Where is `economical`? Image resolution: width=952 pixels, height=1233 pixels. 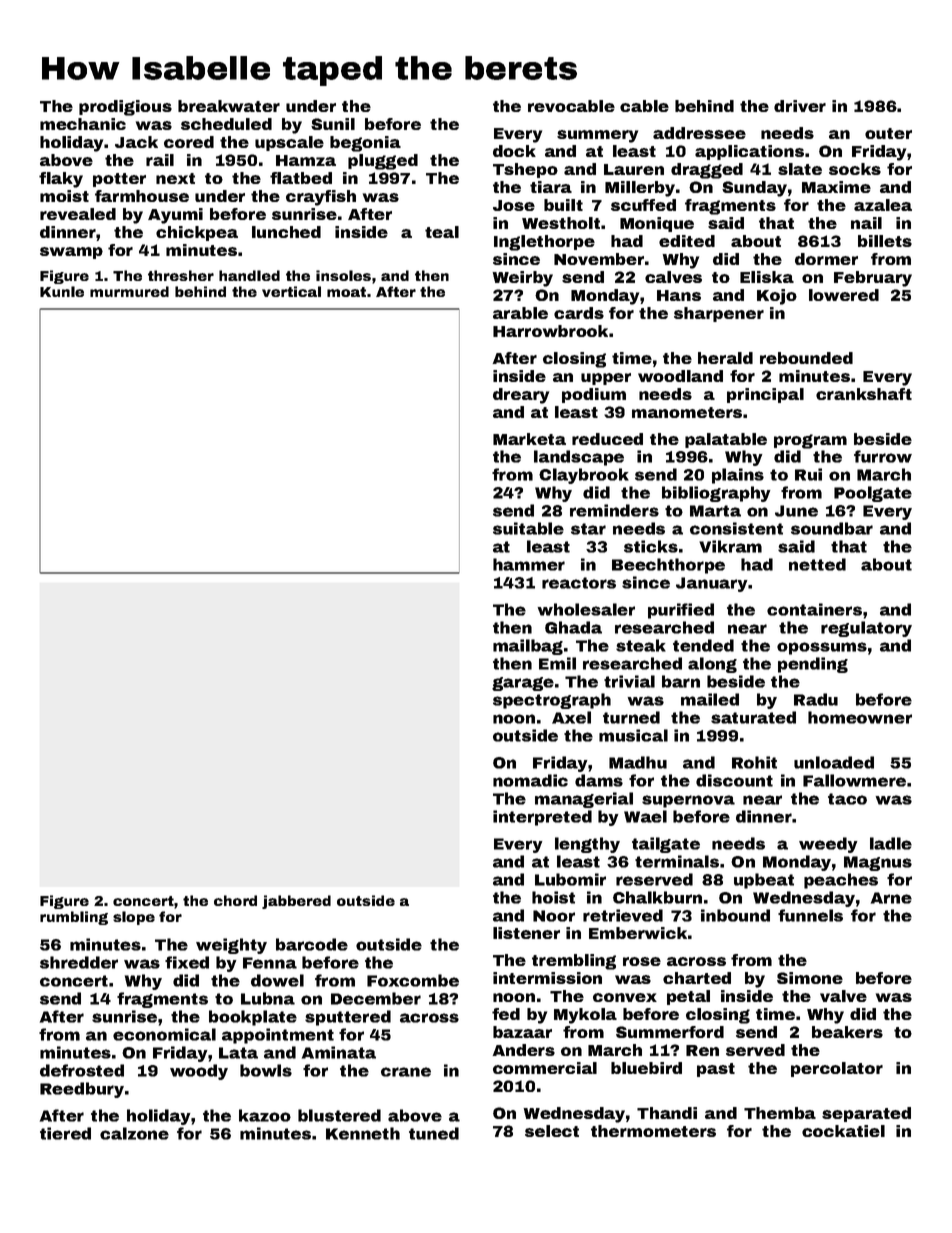 economical is located at coordinates (164, 1034).
